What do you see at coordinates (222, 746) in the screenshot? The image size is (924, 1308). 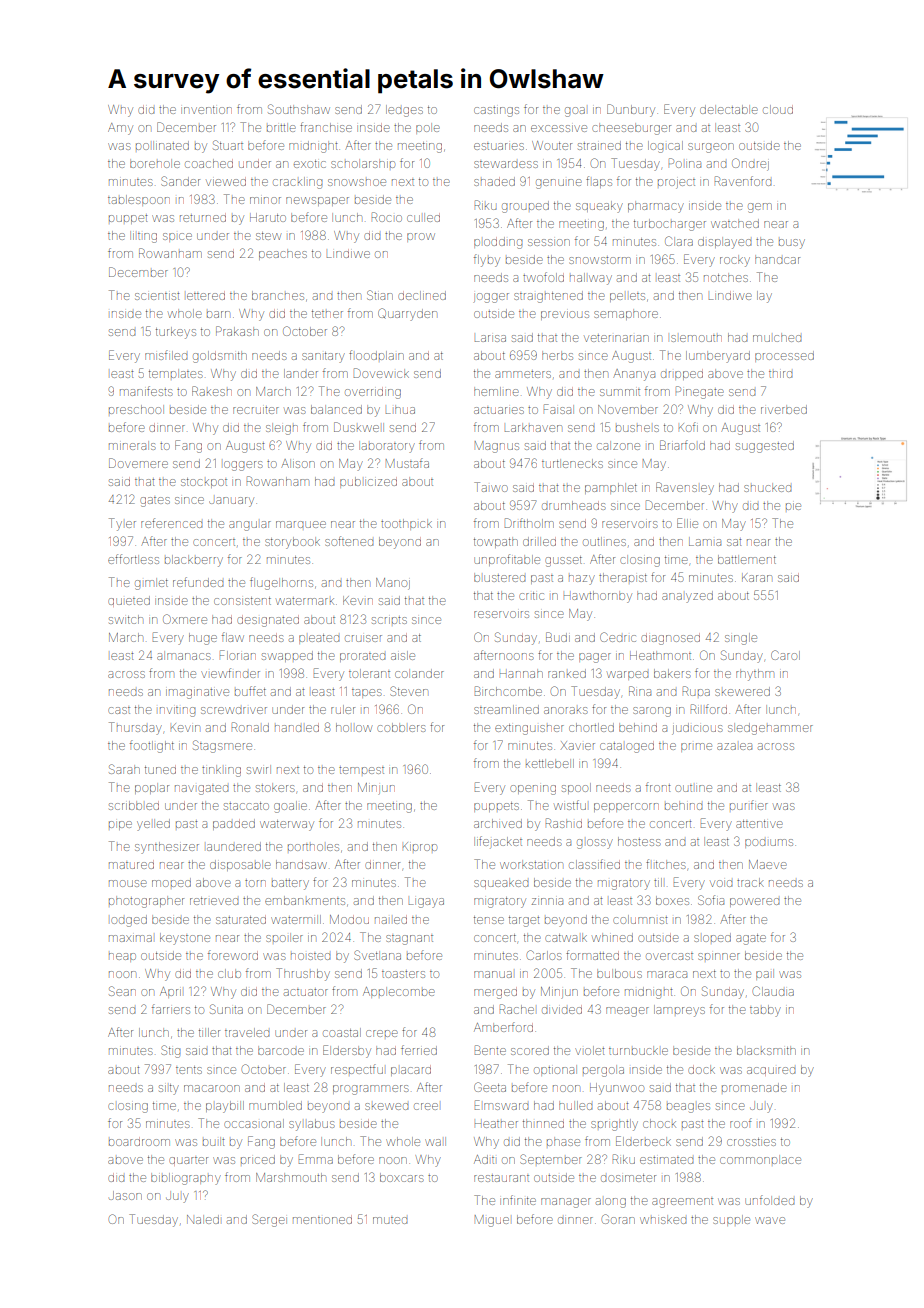 I see `Stagsmere` at bounding box center [222, 746].
